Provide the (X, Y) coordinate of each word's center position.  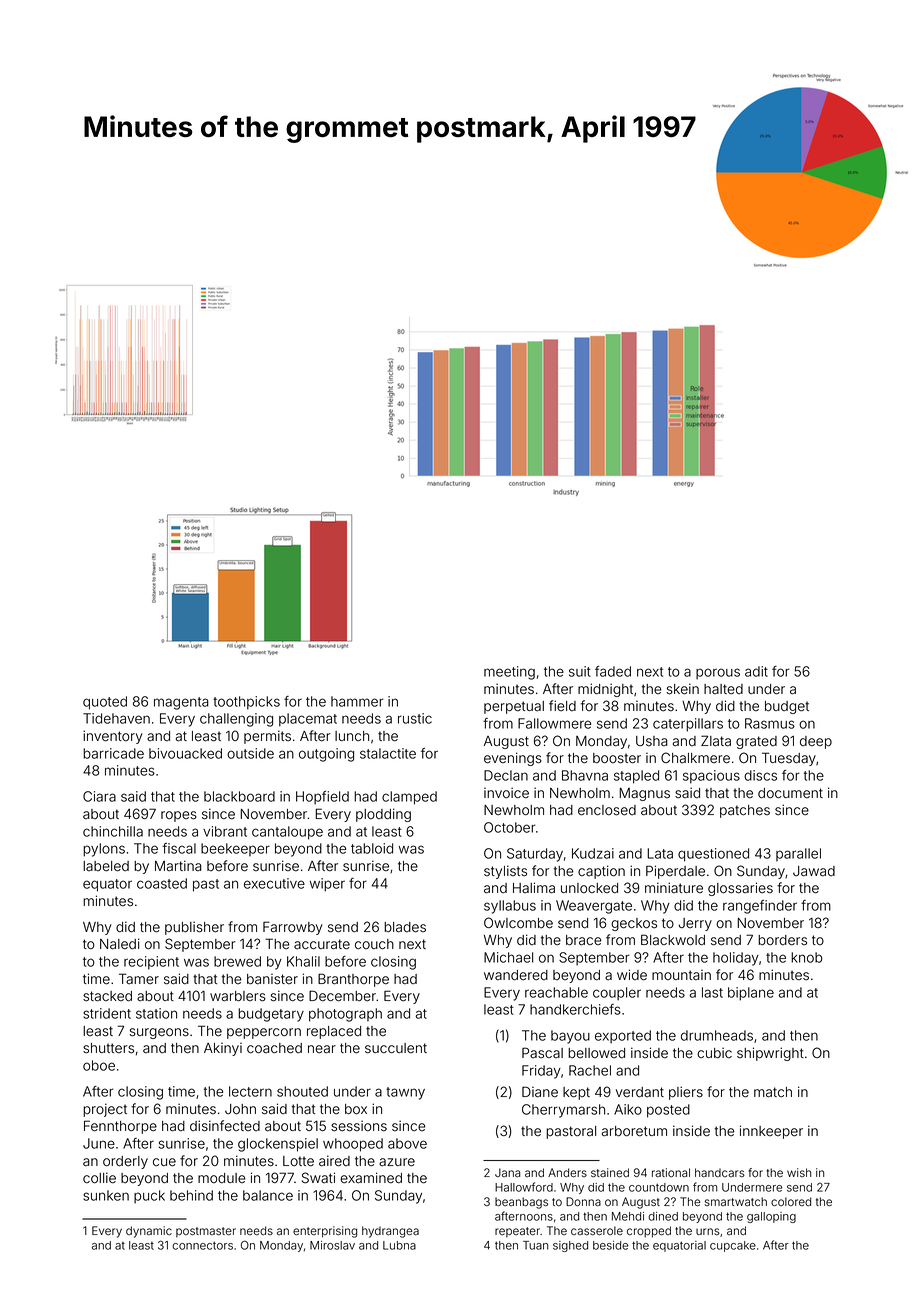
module (222, 1178)
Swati (318, 1178)
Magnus (644, 794)
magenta (181, 703)
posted (668, 1111)
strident (107, 1013)
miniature (674, 887)
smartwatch (736, 1201)
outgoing (326, 755)
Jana (508, 1172)
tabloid (372, 848)
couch (374, 944)
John (240, 1109)
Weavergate (594, 907)
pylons (104, 850)
